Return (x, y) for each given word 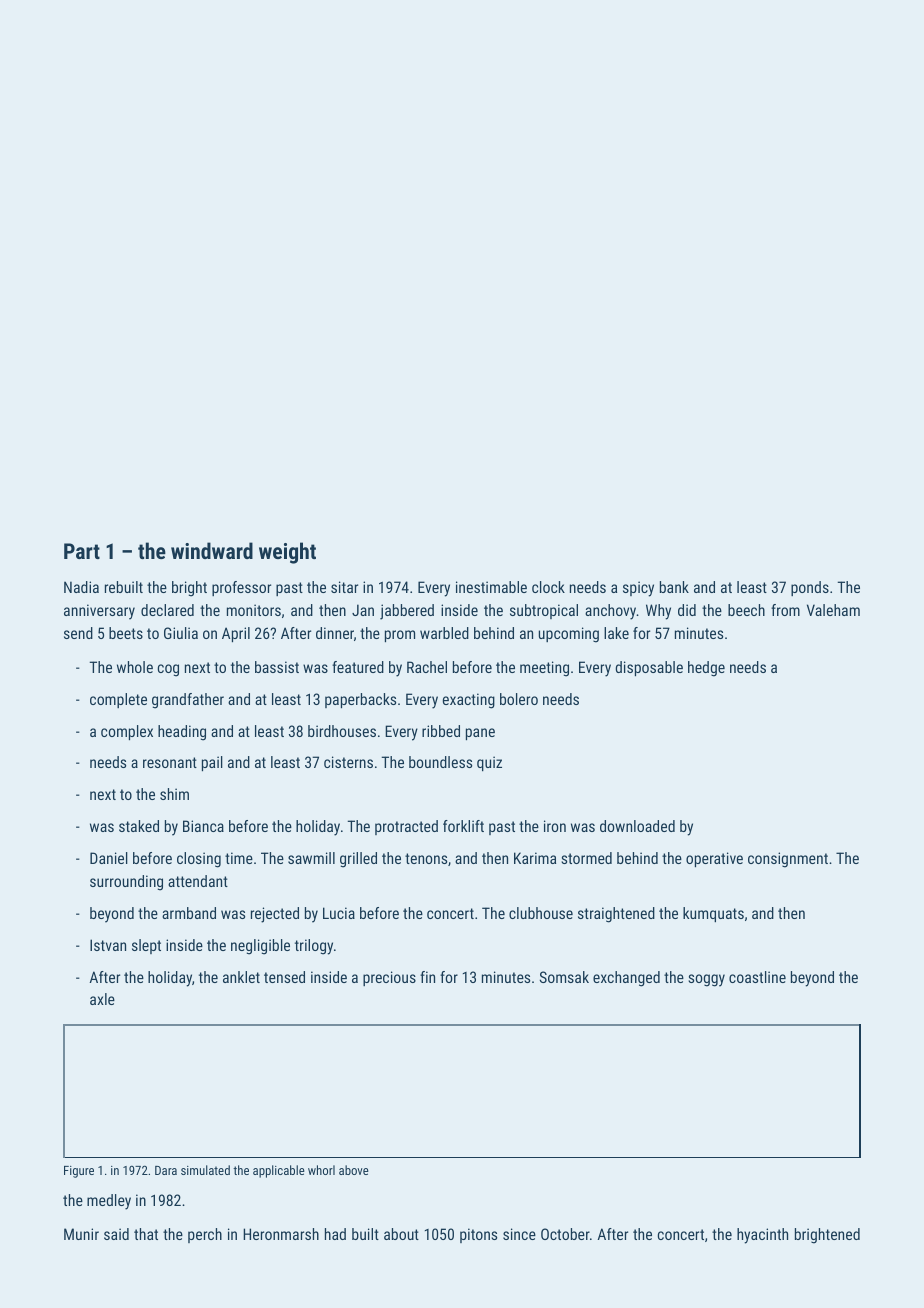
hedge (706, 669)
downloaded (637, 826)
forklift (463, 826)
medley (109, 1202)
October (565, 1234)
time (239, 858)
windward (212, 550)
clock (548, 587)
